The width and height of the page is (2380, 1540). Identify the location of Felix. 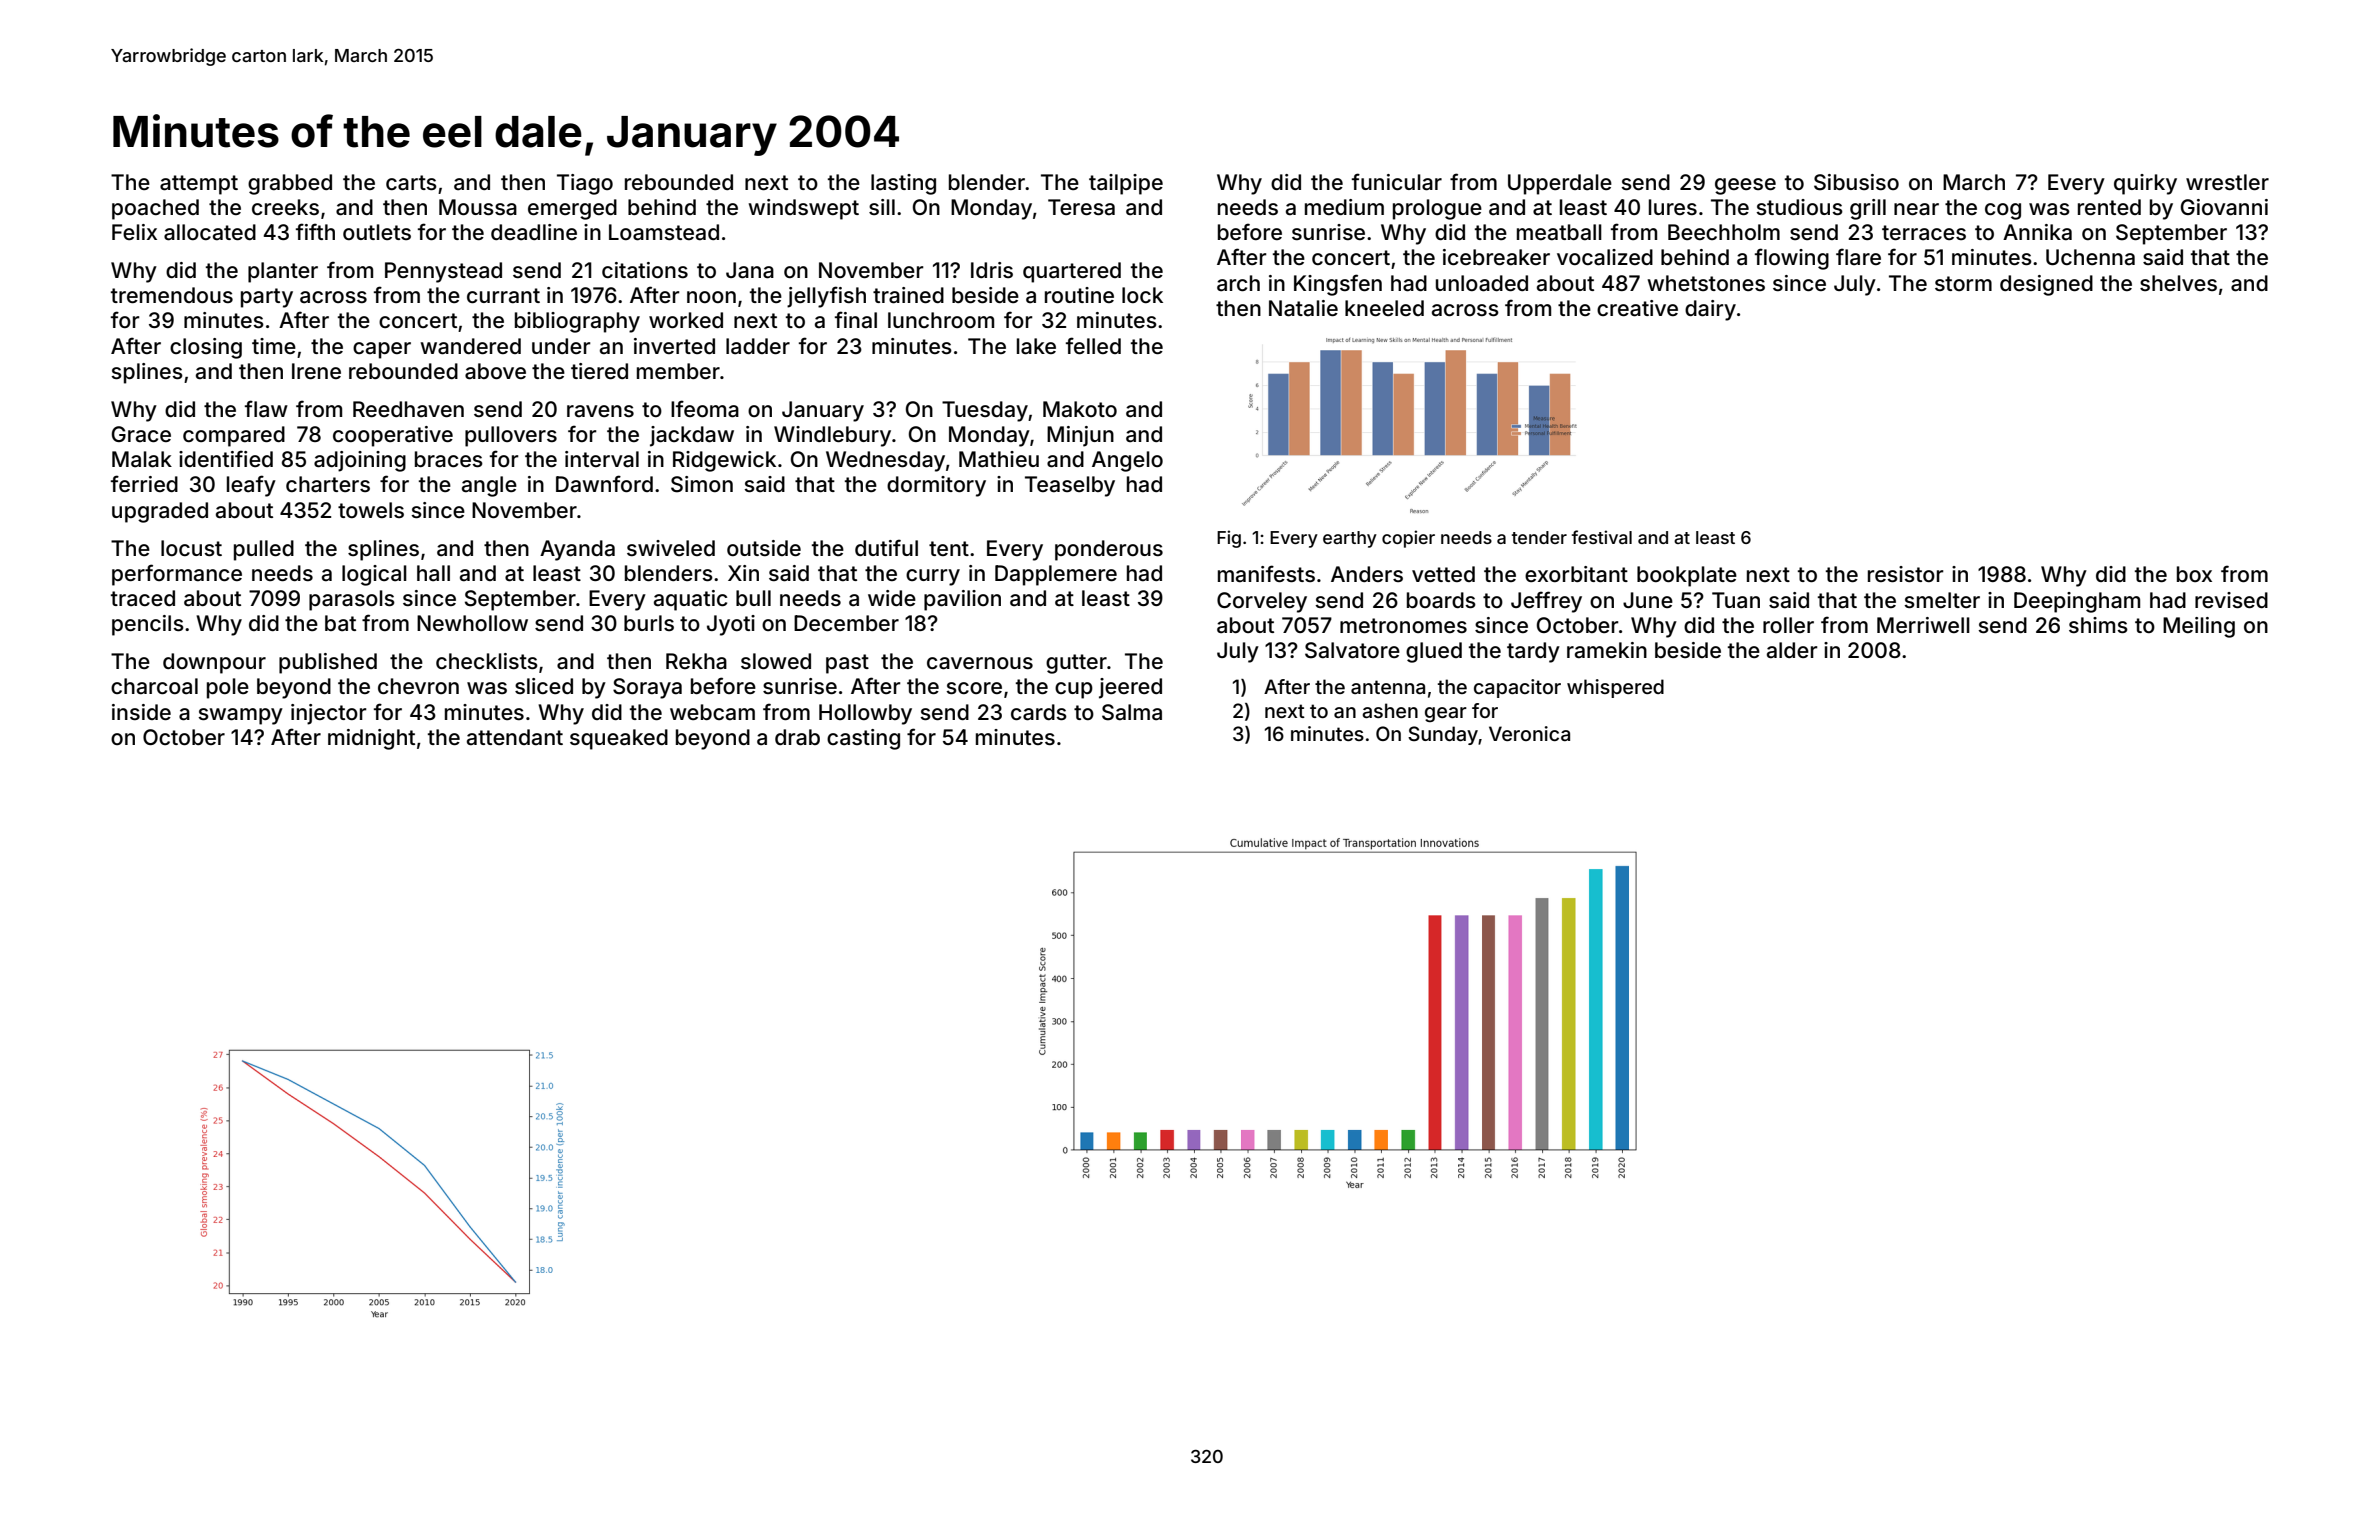
(134, 232).
